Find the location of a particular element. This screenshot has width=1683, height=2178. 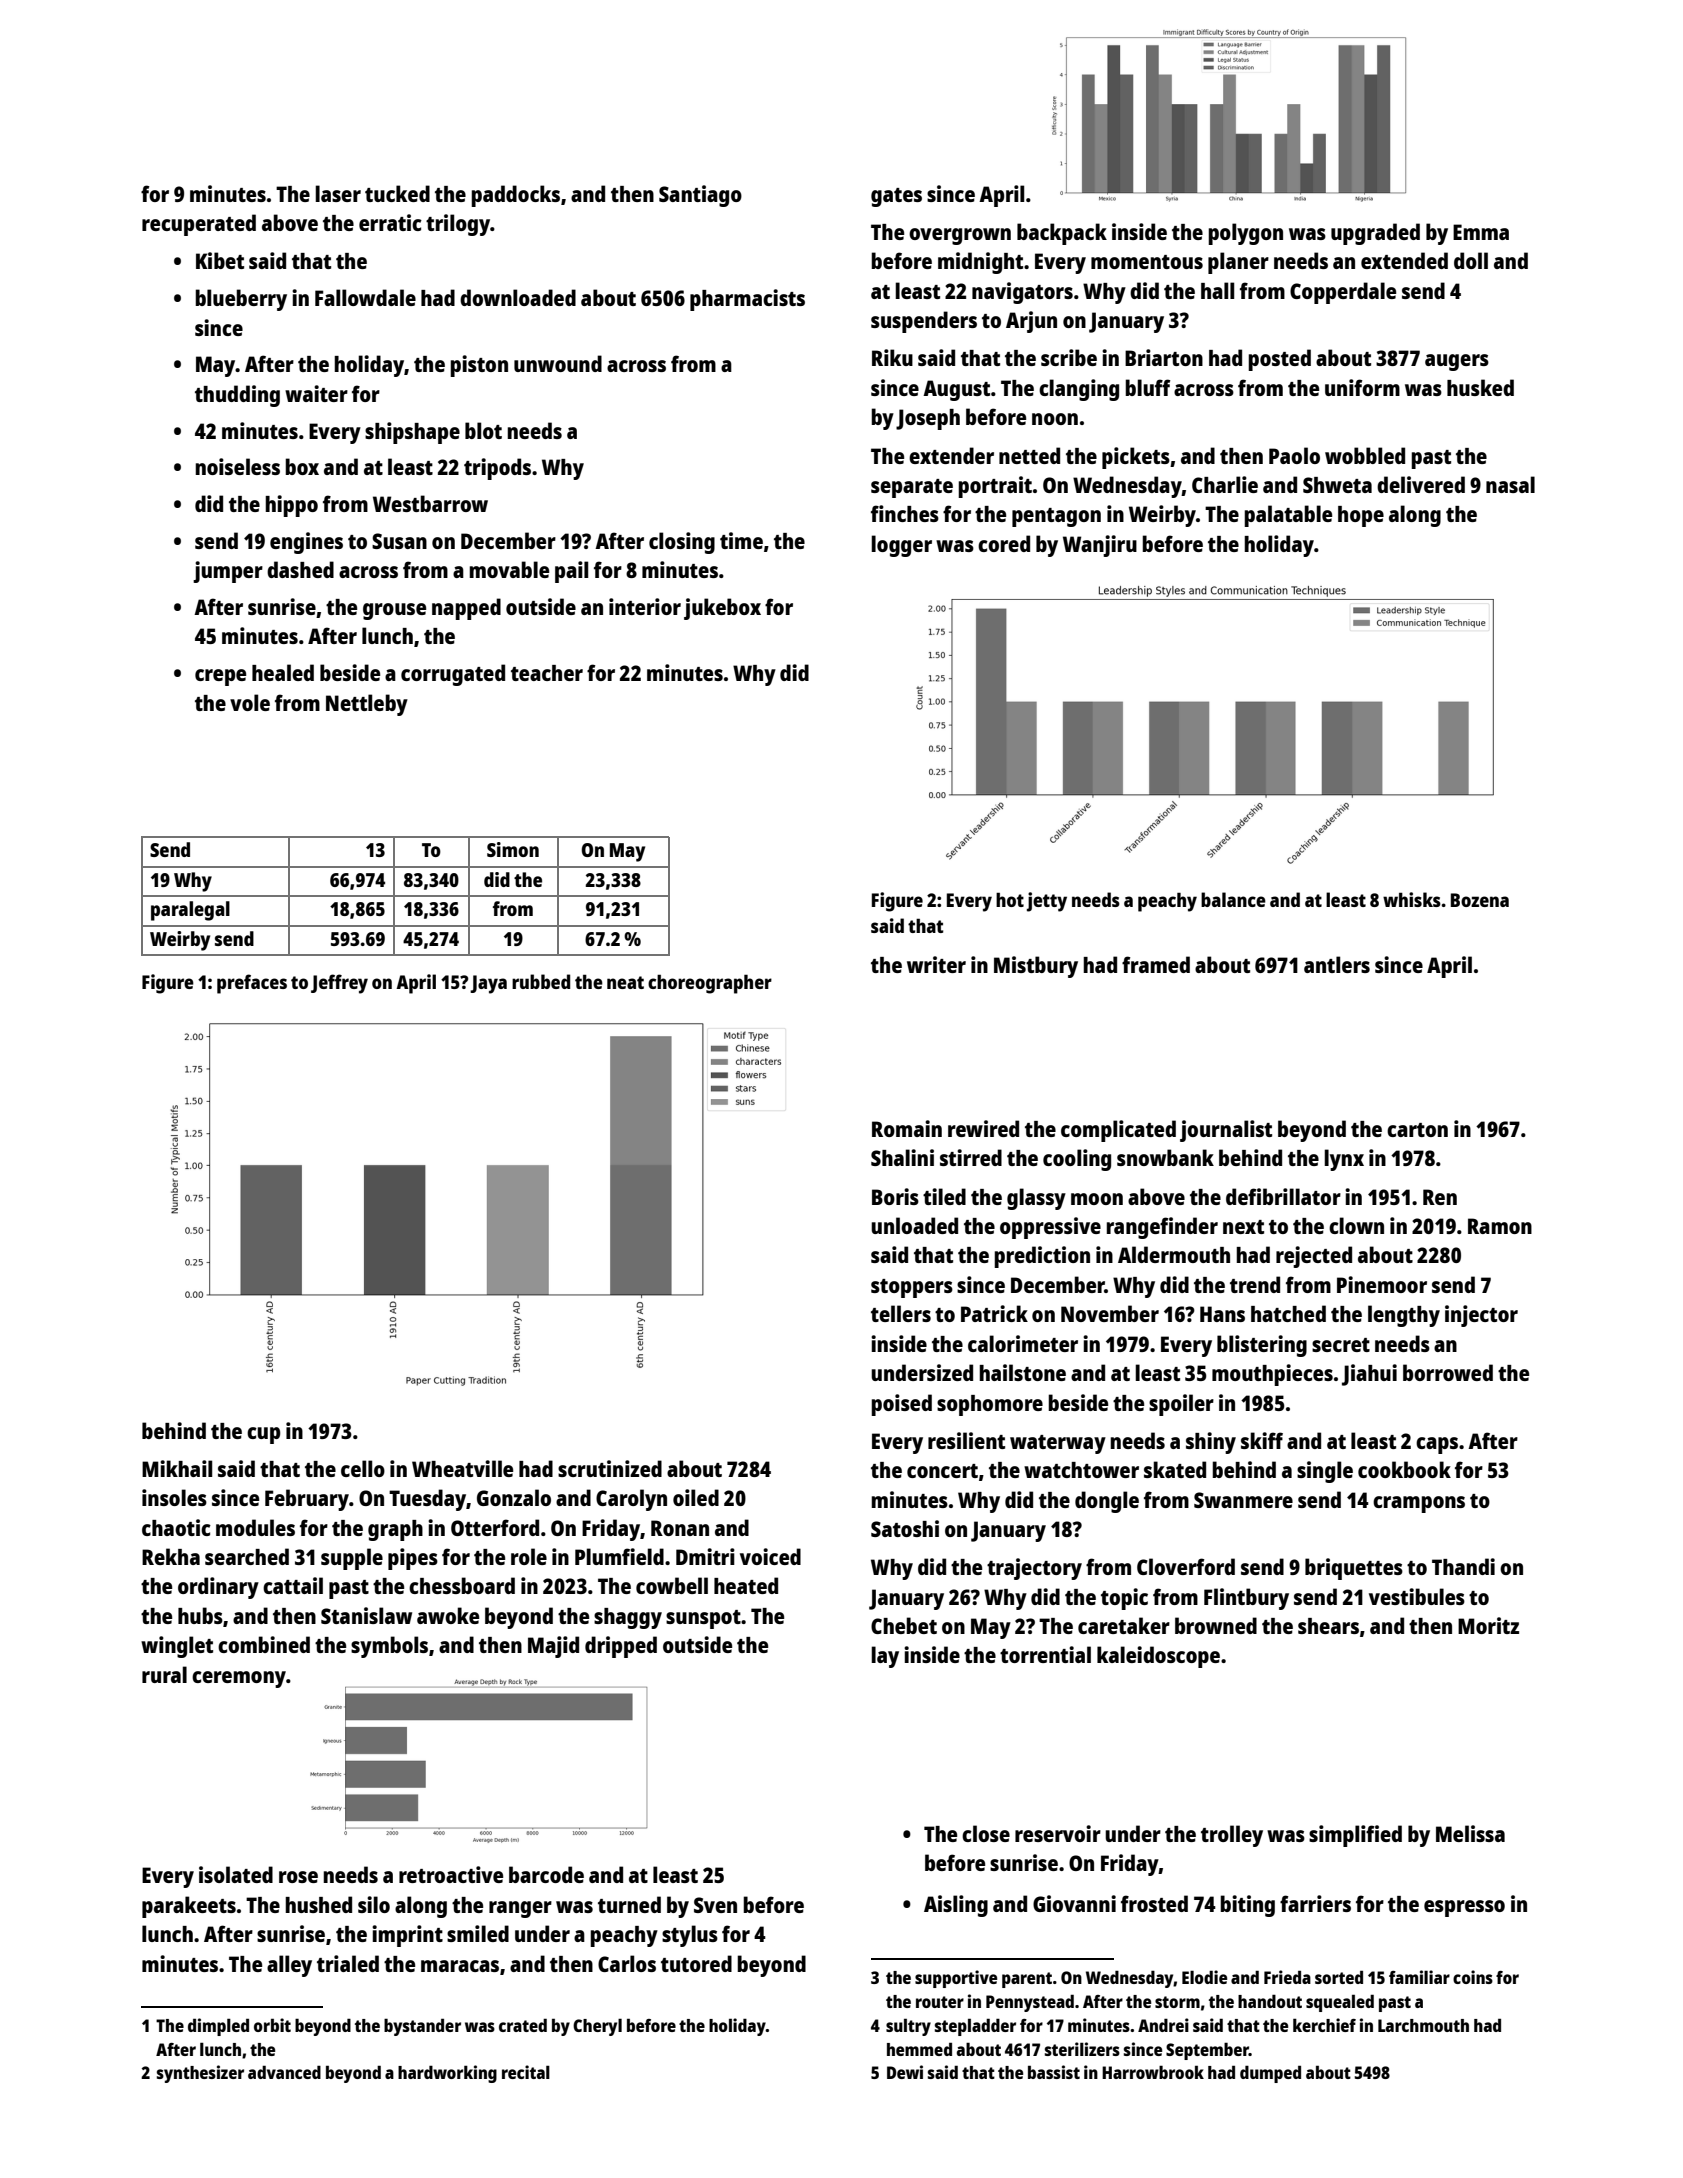

advanced is located at coordinates (284, 2072).
